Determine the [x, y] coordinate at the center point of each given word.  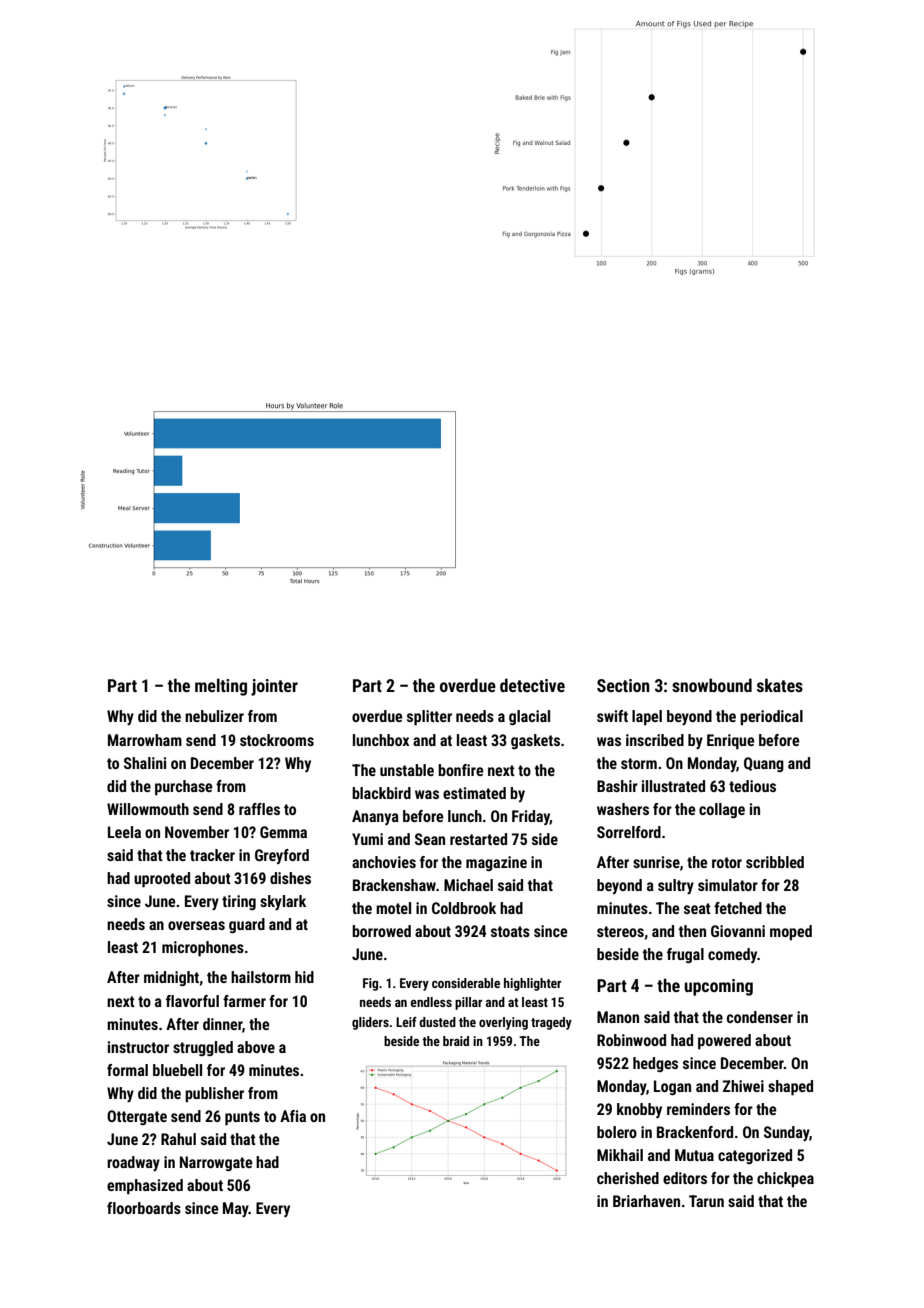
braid [456, 1041]
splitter [429, 718]
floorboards [144, 1208]
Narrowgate [216, 1163]
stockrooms [277, 740]
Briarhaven [646, 1201]
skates [780, 685]
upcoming [718, 987]
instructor [138, 1047]
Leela [124, 832]
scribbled [775, 862]
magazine [496, 863]
